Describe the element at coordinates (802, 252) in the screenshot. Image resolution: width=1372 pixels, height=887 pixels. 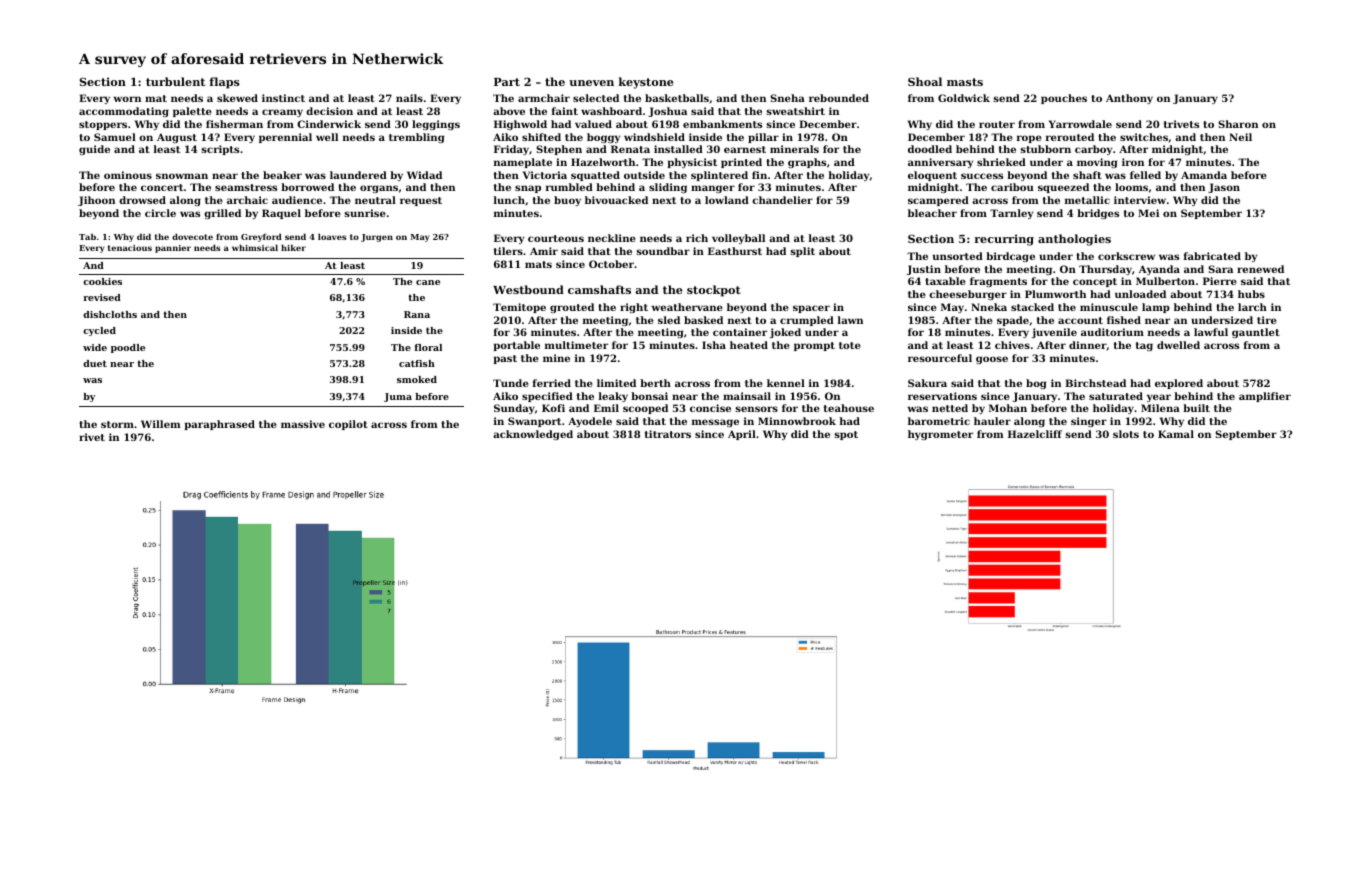
I see `split` at that location.
